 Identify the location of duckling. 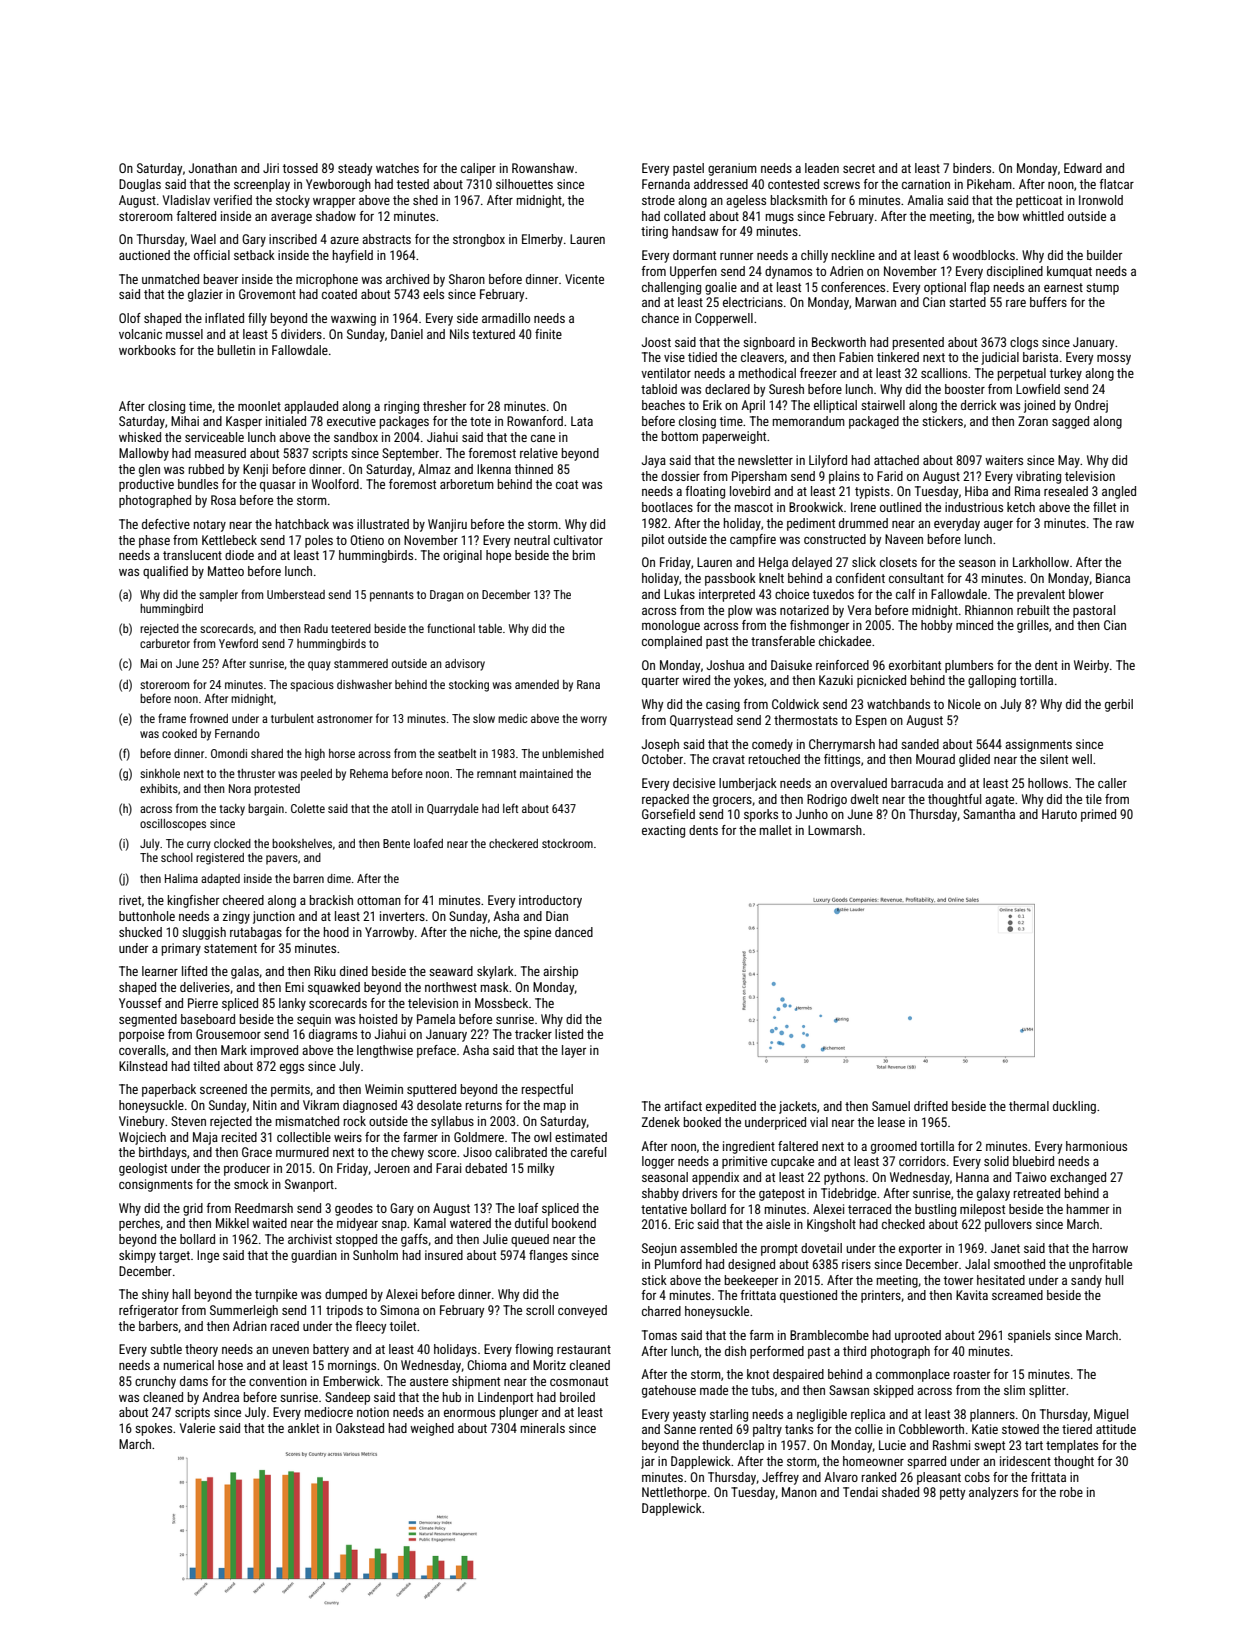
(1074, 1107).
